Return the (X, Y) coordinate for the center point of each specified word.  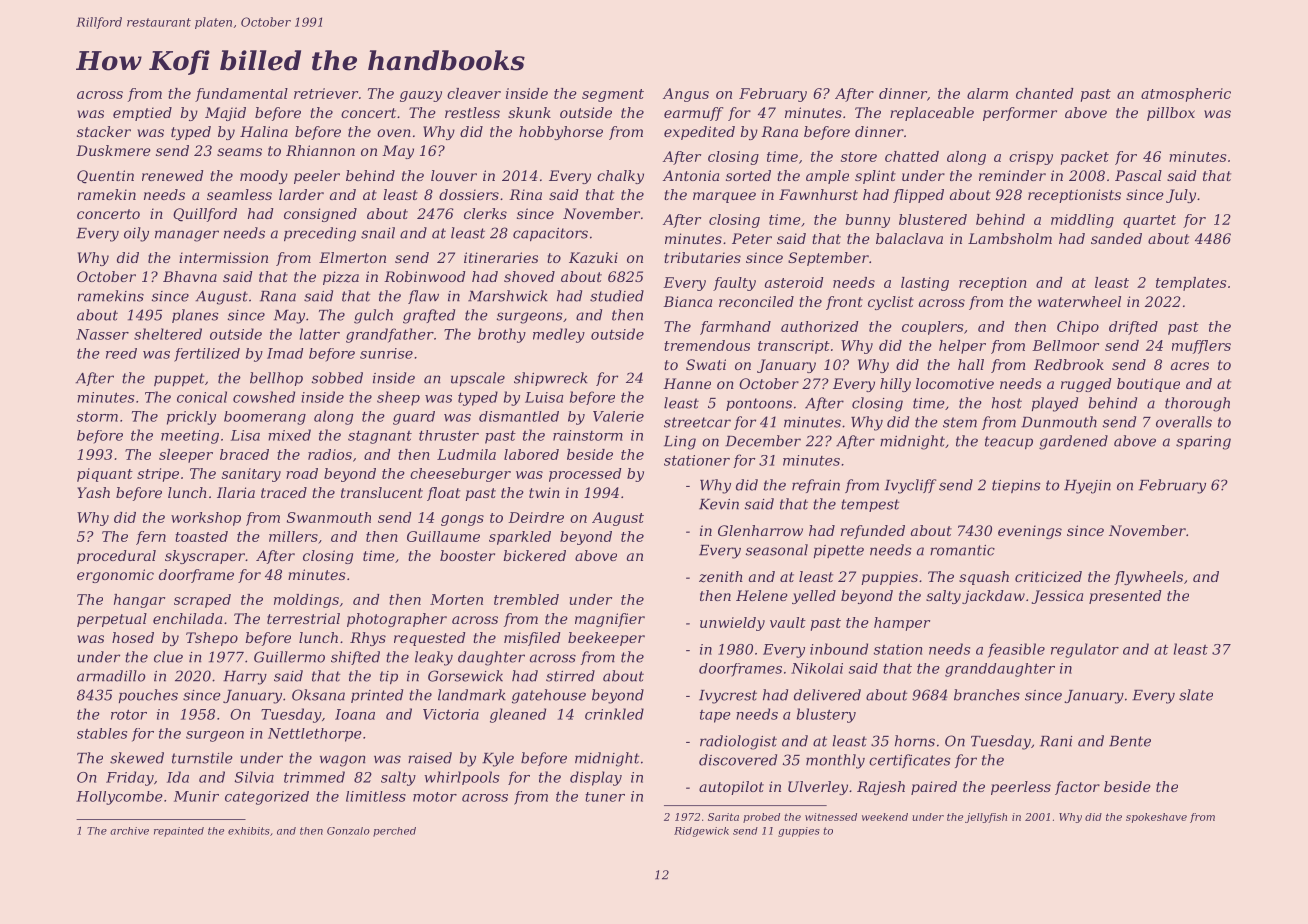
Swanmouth (329, 517)
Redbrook (1069, 364)
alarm (987, 93)
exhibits (249, 831)
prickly (191, 418)
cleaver (474, 93)
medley (559, 335)
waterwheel (1079, 301)
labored (531, 454)
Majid (225, 114)
